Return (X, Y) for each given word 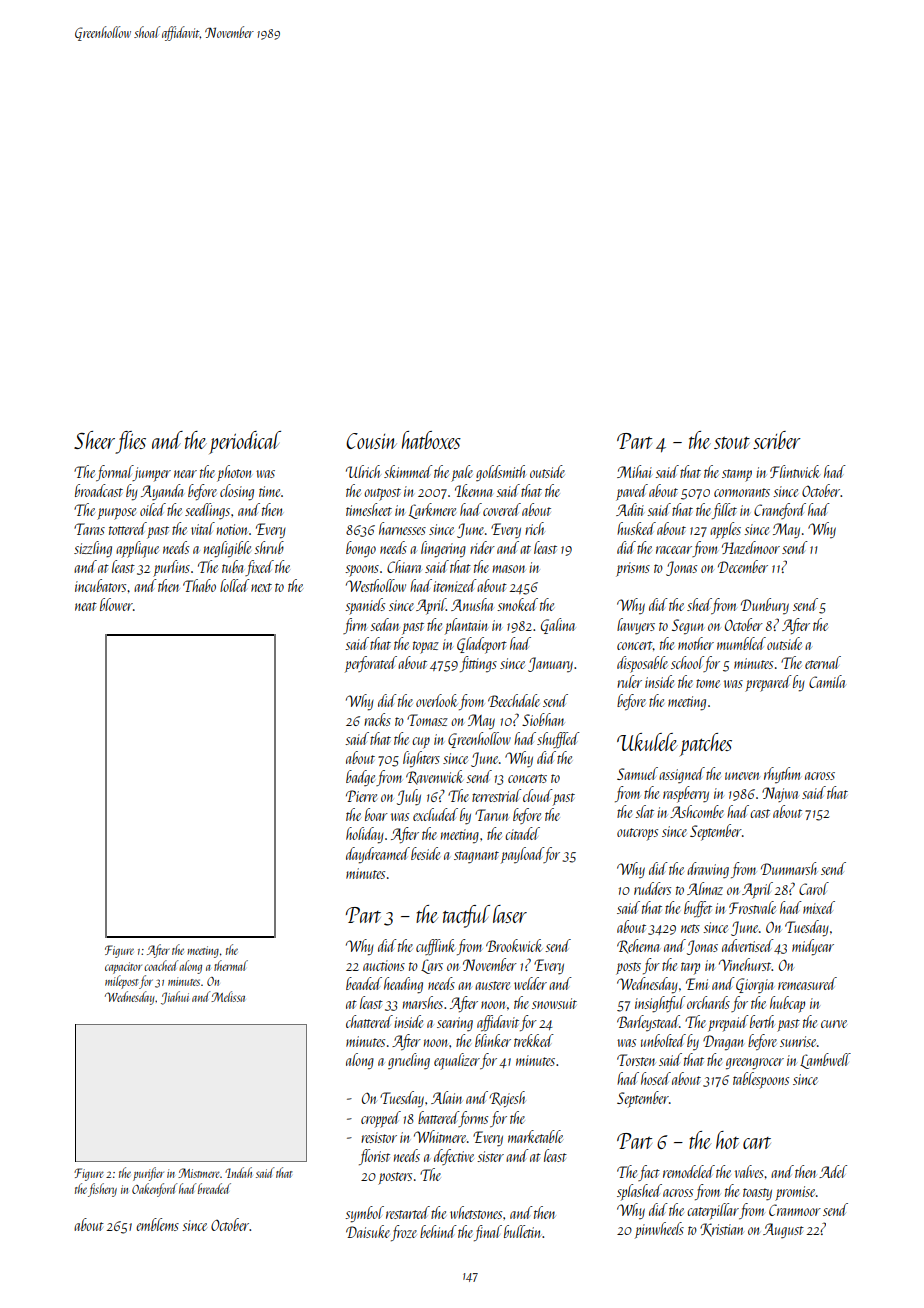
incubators (100, 585)
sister (490, 1156)
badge (360, 778)
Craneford (780, 511)
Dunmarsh (789, 868)
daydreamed (378, 855)
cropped (381, 1119)
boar (376, 814)
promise (795, 1193)
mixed (819, 907)
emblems (157, 1224)
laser (510, 914)
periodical (245, 442)
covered (502, 509)
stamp (737, 475)
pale (462, 473)
